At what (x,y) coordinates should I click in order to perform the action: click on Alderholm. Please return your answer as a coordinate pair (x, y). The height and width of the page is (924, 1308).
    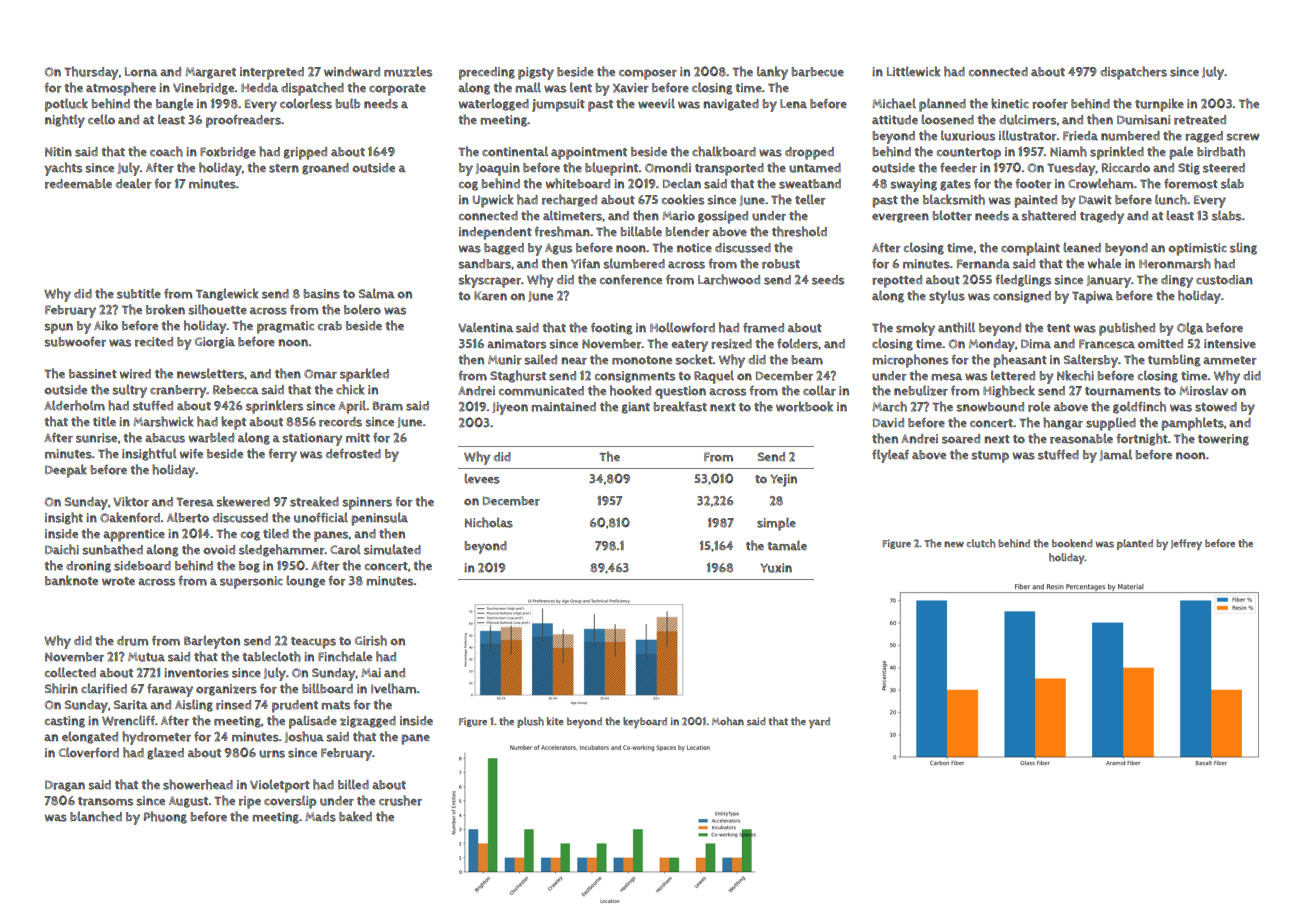
    Looking at the image, I should click on (74, 405).
